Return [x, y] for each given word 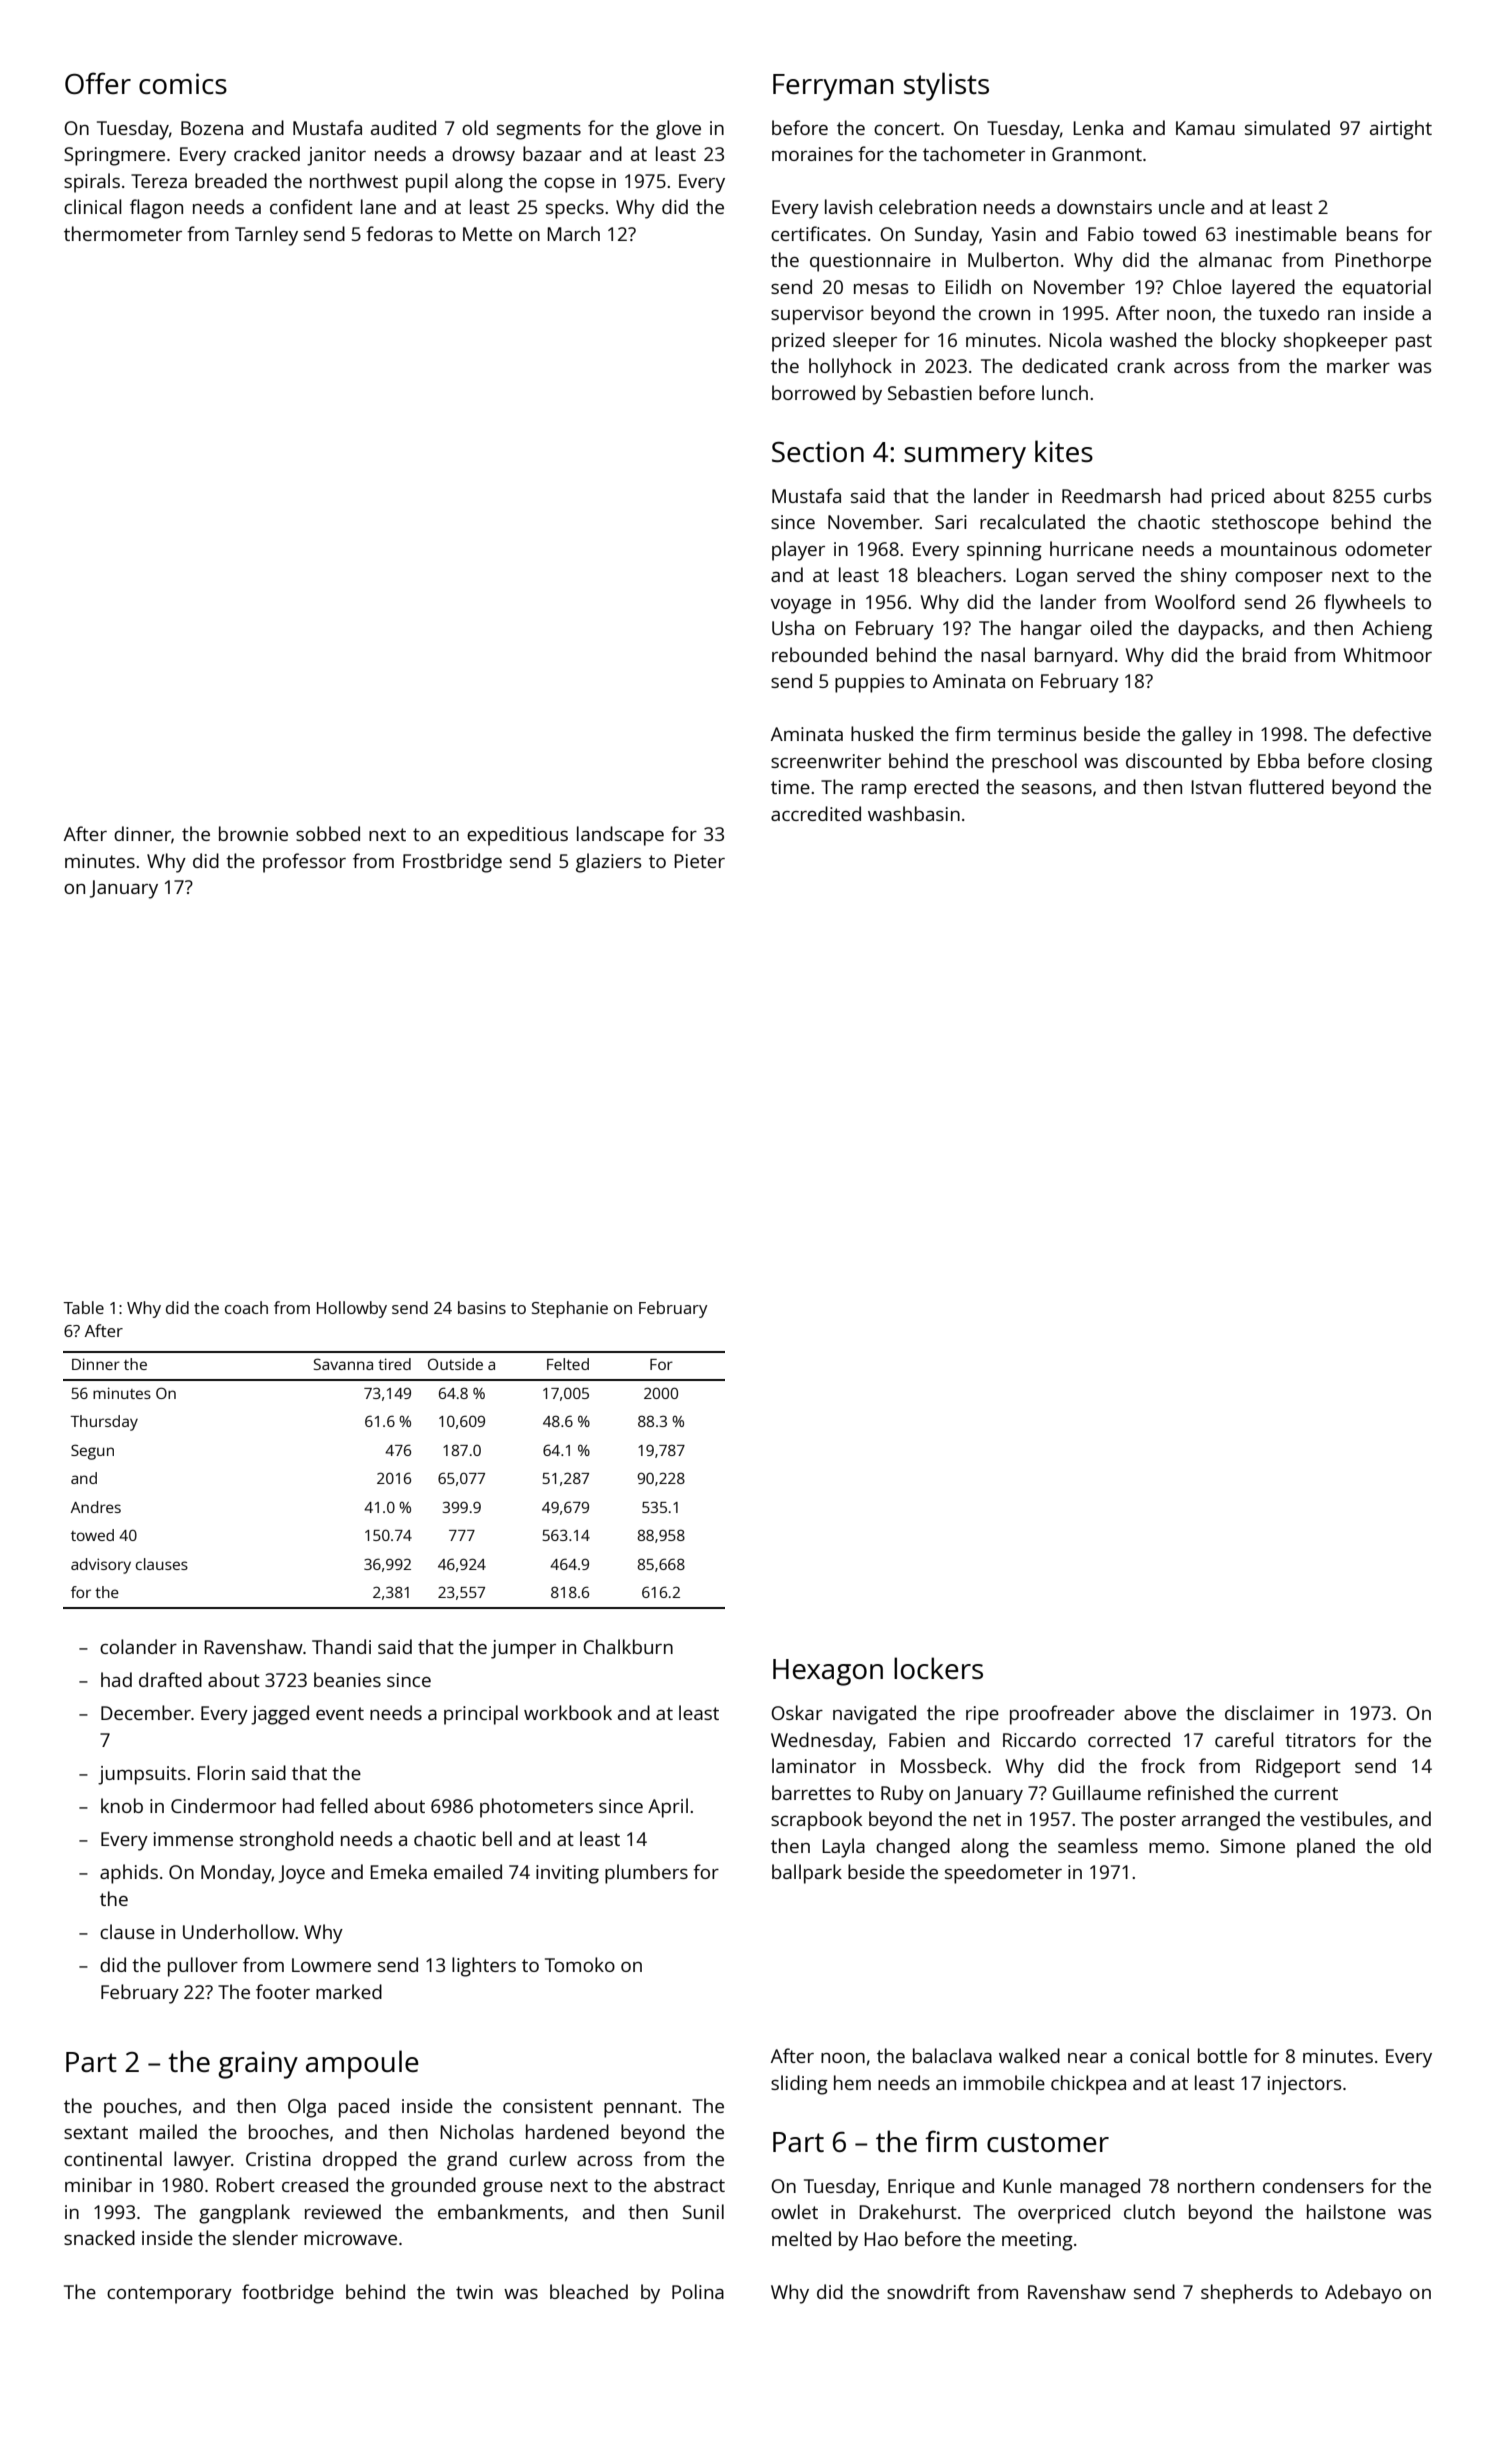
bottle [1222, 2055]
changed [913, 1848]
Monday [236, 1874]
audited [403, 127]
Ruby [902, 1795]
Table [83, 1307]
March [573, 233]
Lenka [1098, 127]
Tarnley [266, 236]
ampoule [362, 2064]
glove [678, 130]
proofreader [1062, 1715]
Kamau [1205, 128]
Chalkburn [628, 1646]
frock [1163, 1765]
